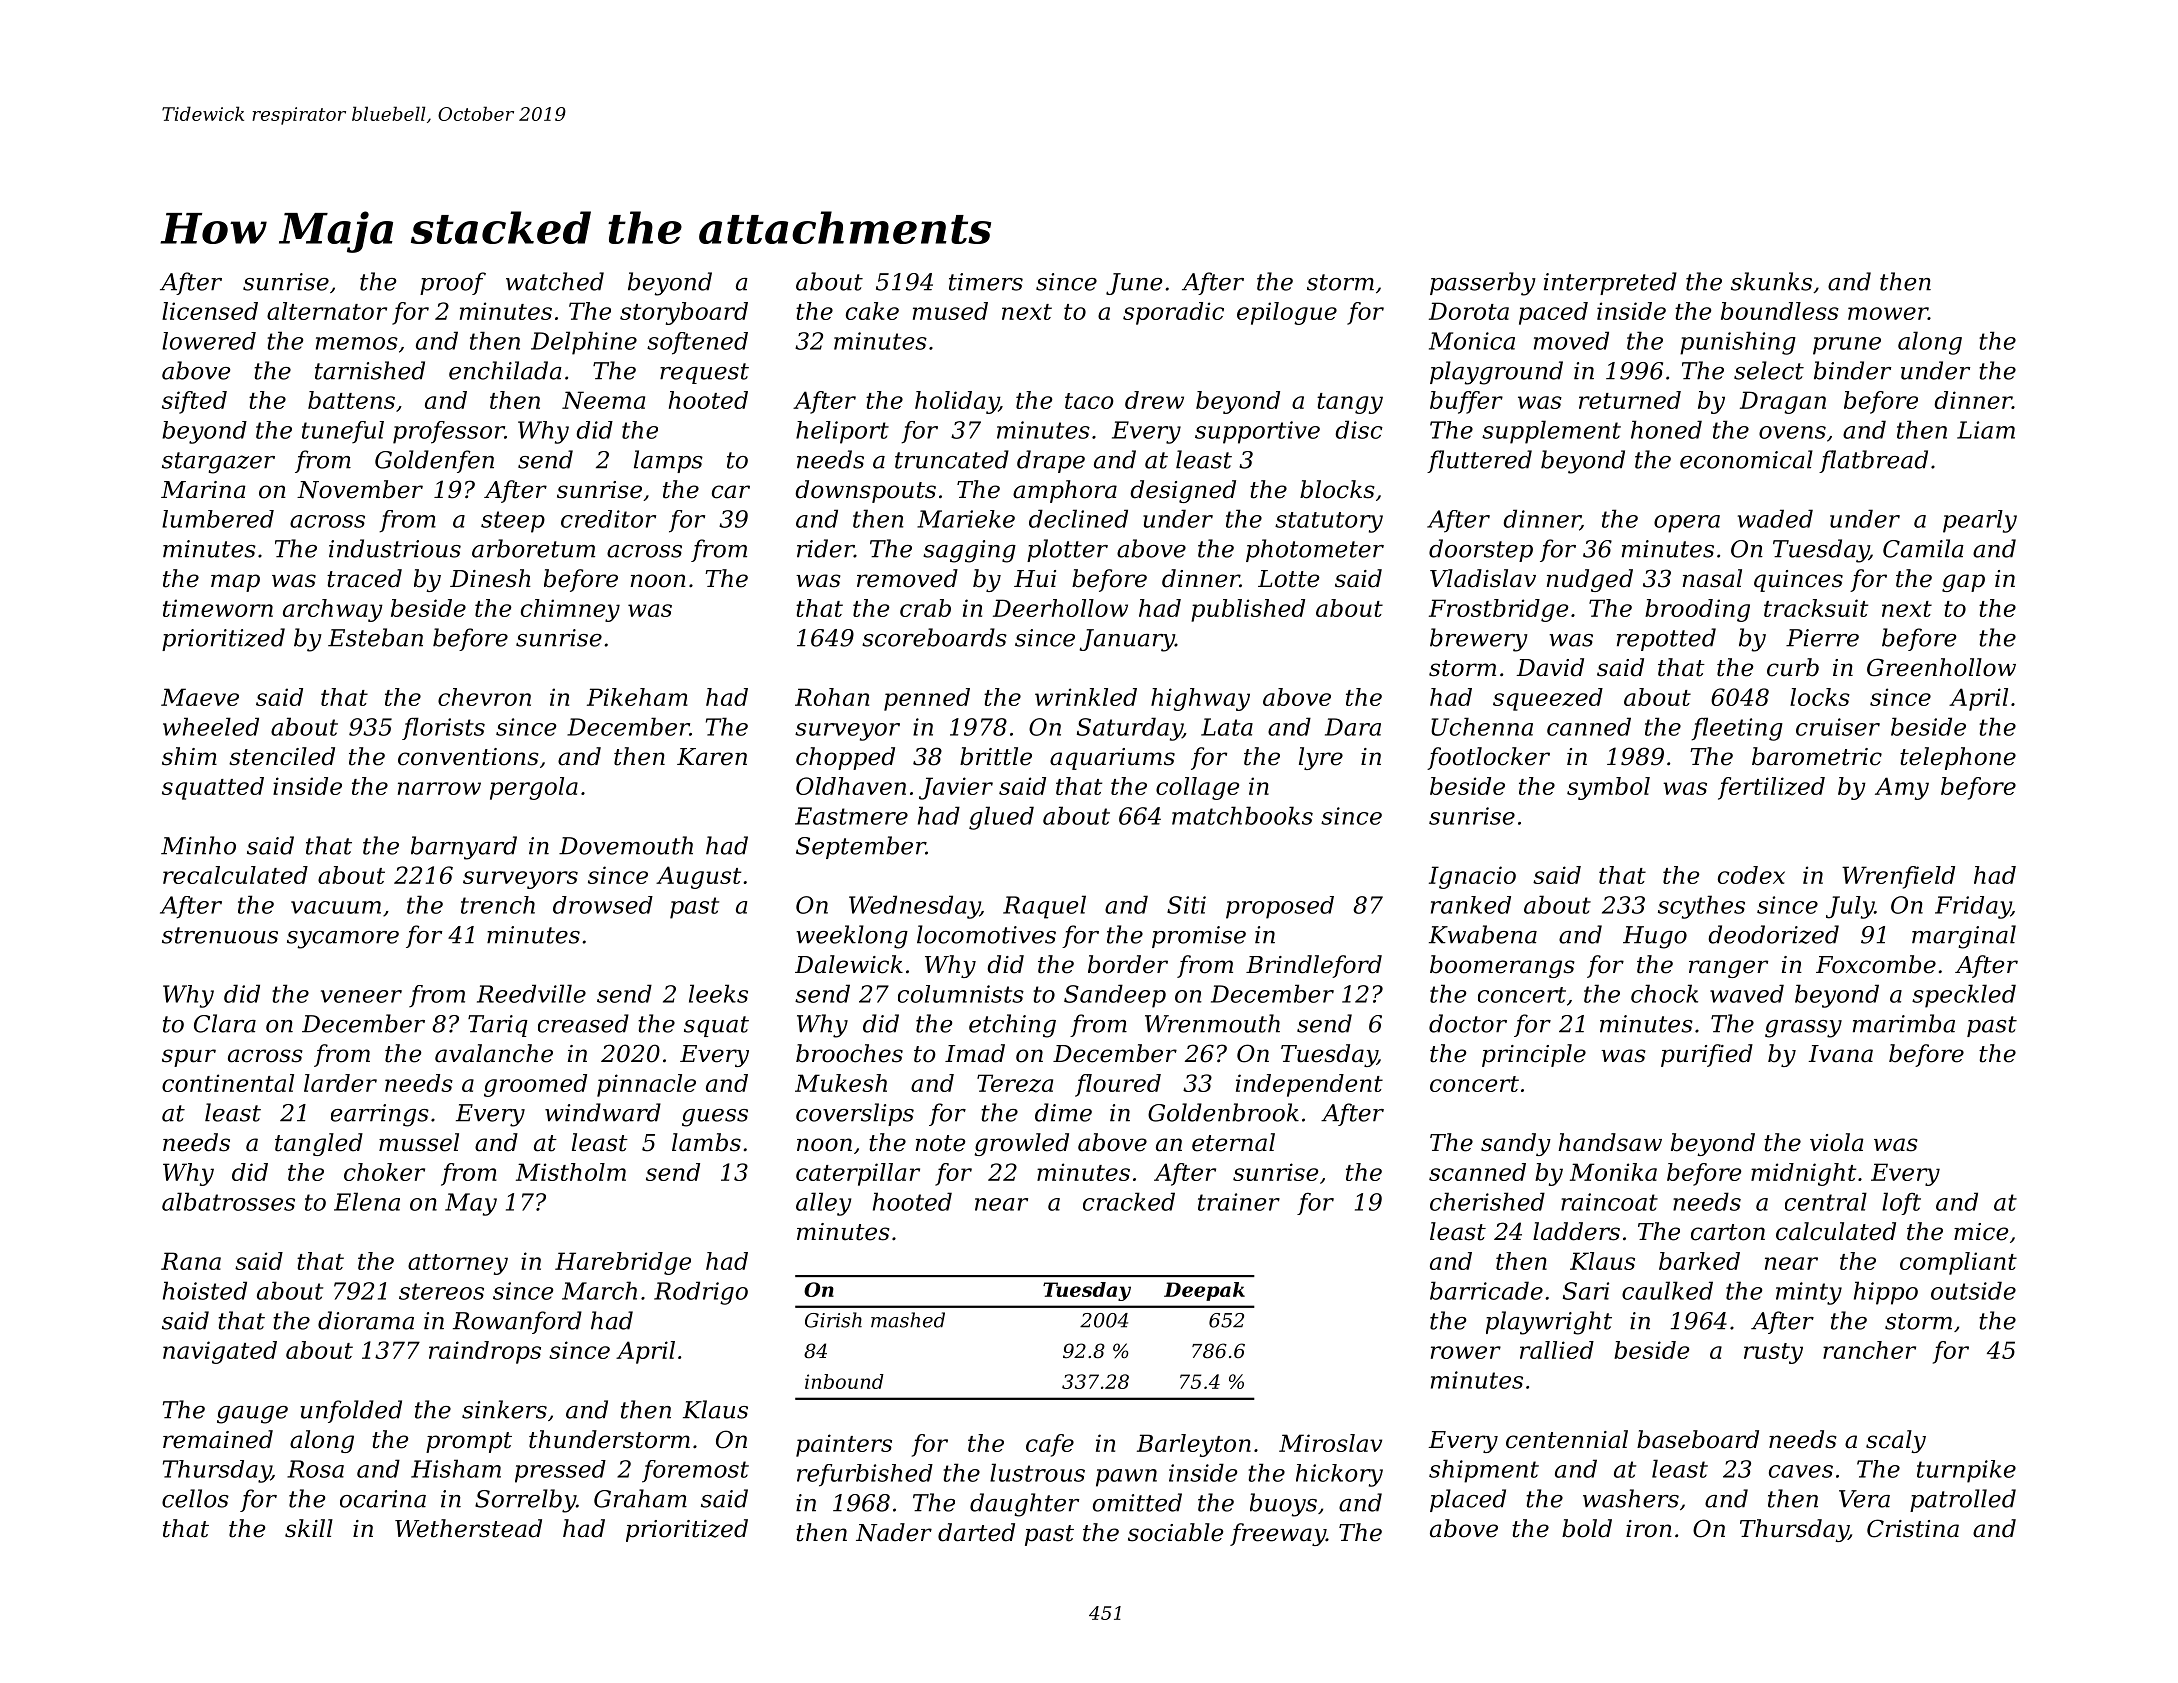 The width and height of the image is (2178, 1683). What do you see at coordinates (468, 1528) in the image?
I see `Wetherstead` at bounding box center [468, 1528].
